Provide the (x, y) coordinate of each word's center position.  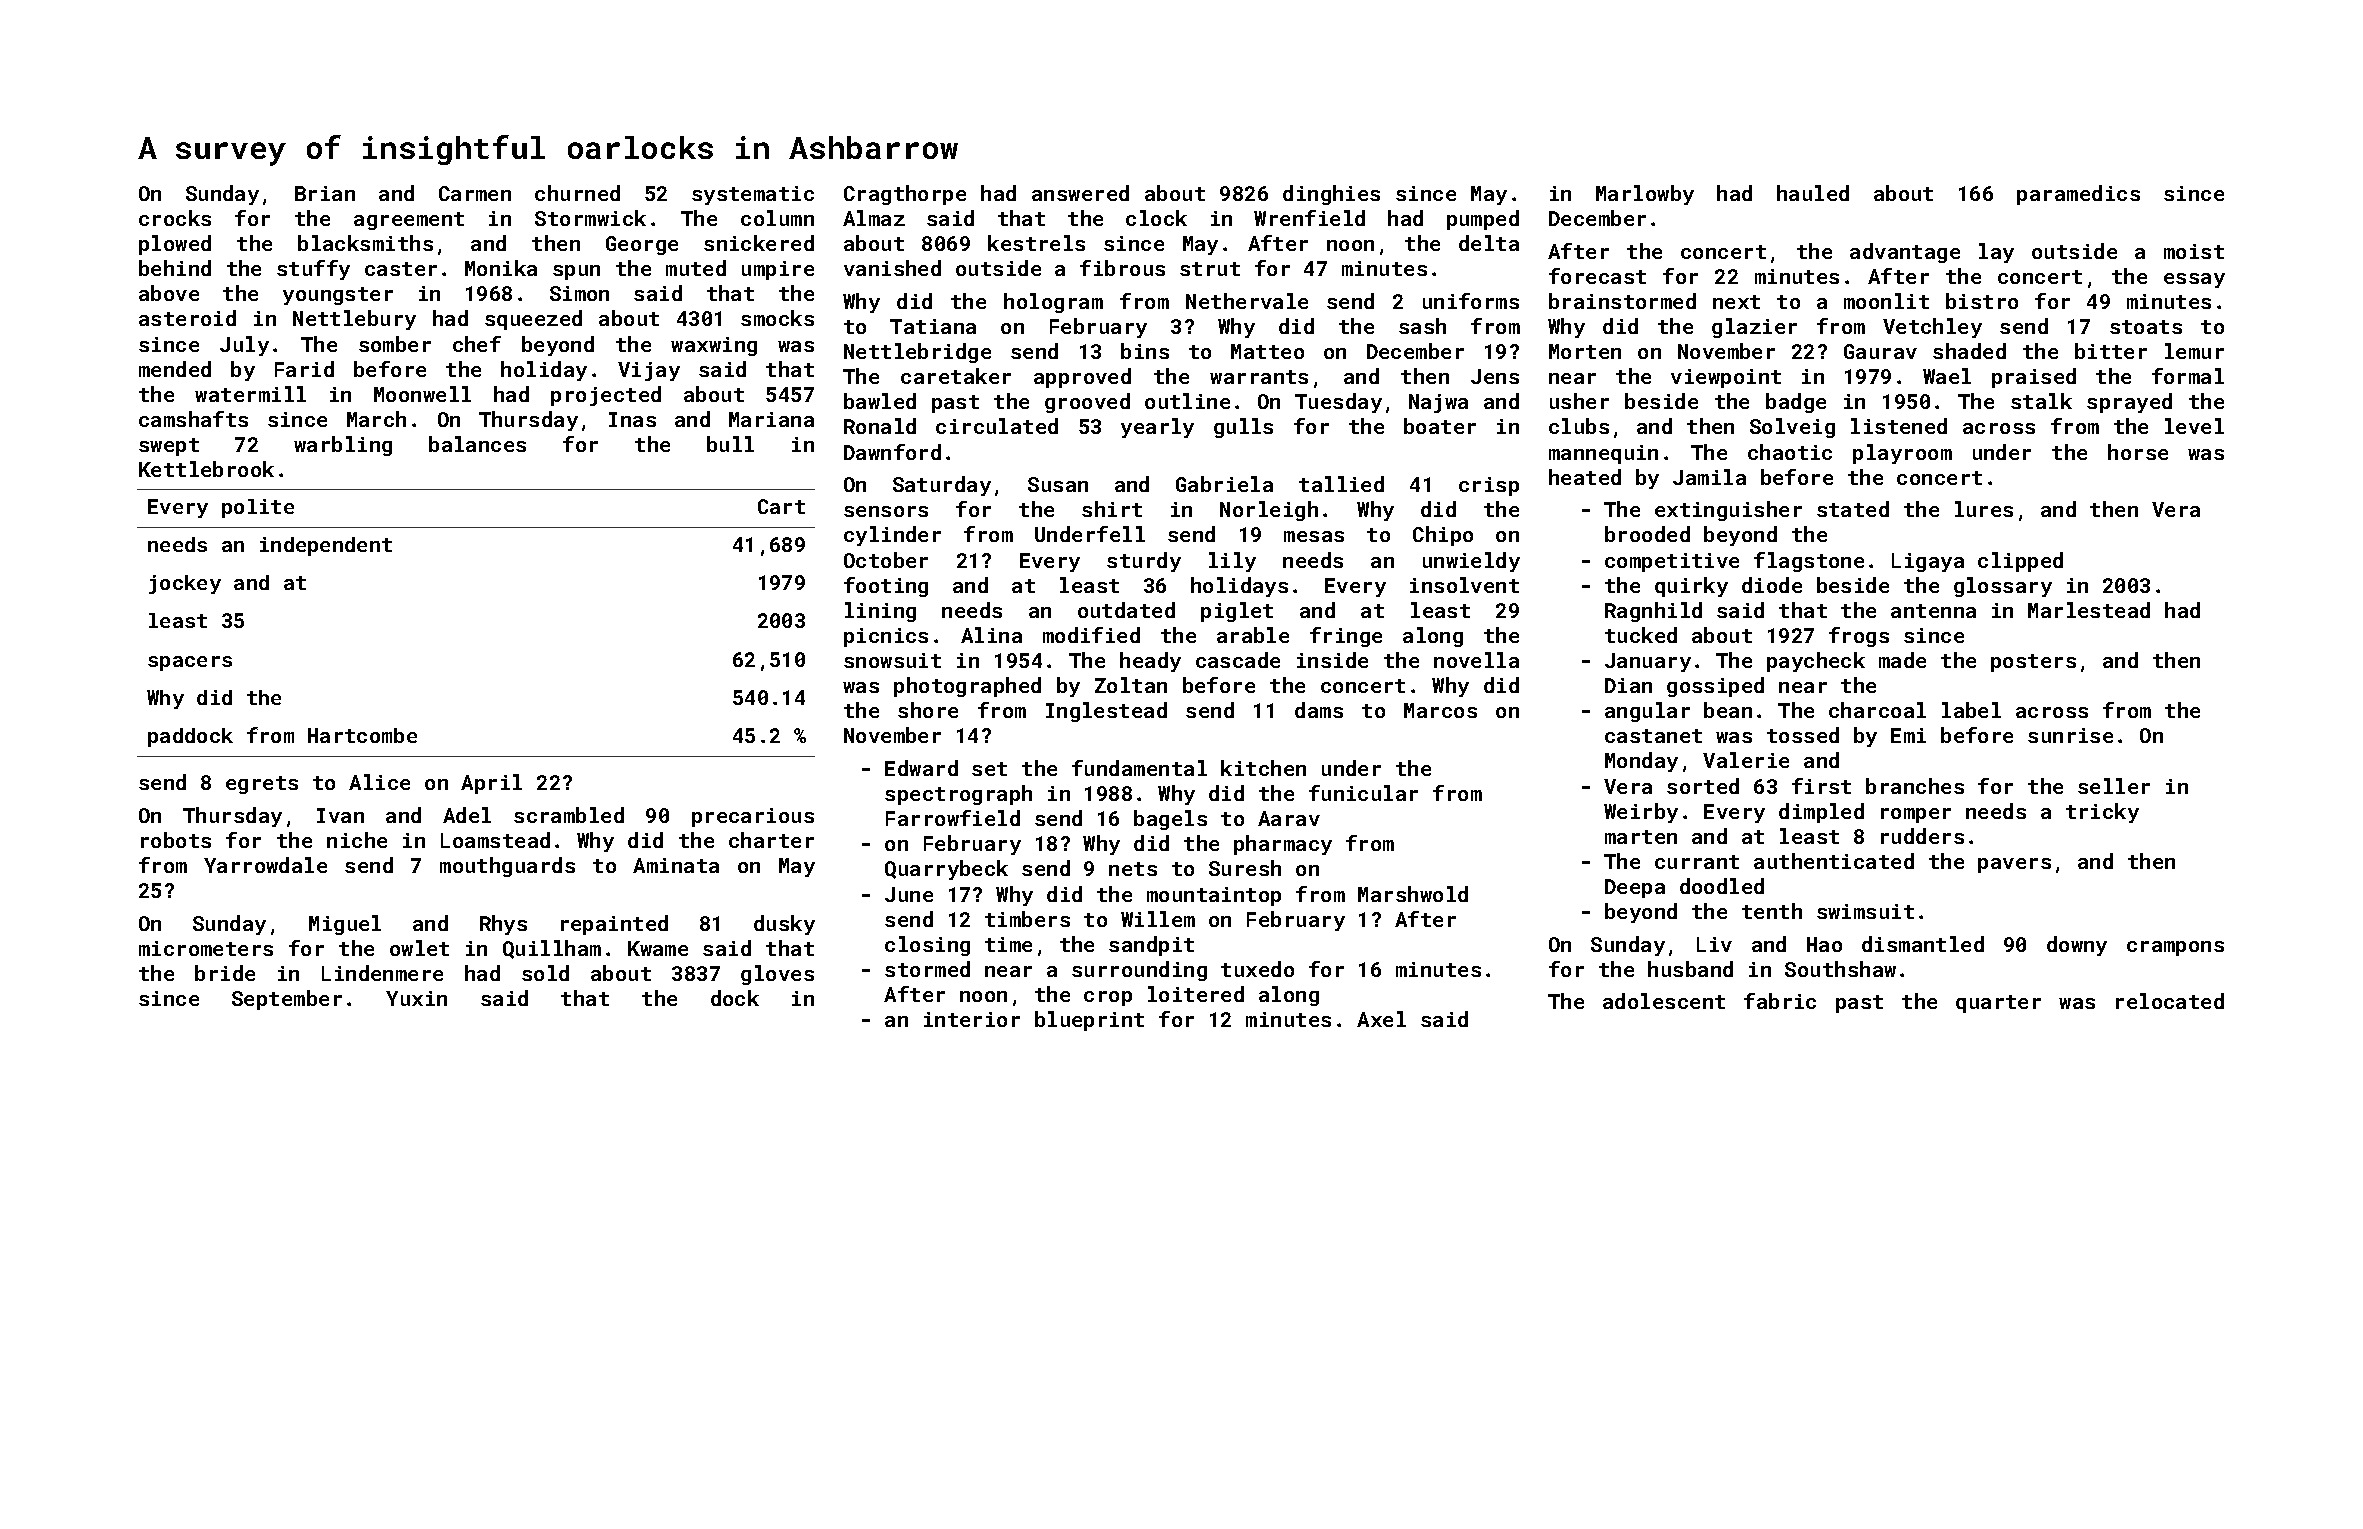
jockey (185, 584)
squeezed (533, 320)
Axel (1381, 1019)
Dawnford (892, 452)
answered (1080, 193)
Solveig (1792, 428)
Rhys (503, 925)
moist (2194, 251)
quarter (1998, 1004)
